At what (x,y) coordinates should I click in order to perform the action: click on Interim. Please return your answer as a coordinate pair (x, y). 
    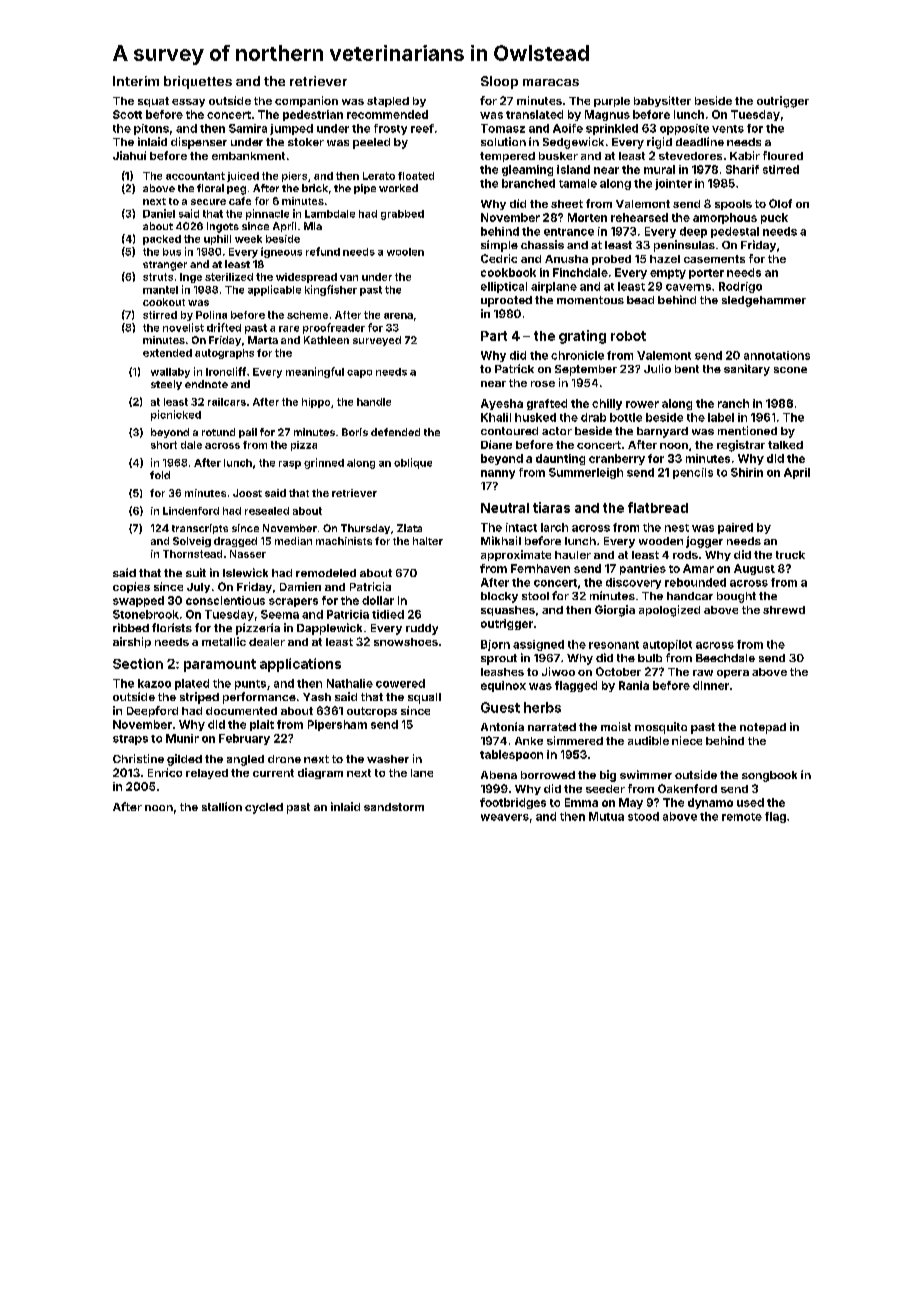
    Looking at the image, I should click on (136, 81).
